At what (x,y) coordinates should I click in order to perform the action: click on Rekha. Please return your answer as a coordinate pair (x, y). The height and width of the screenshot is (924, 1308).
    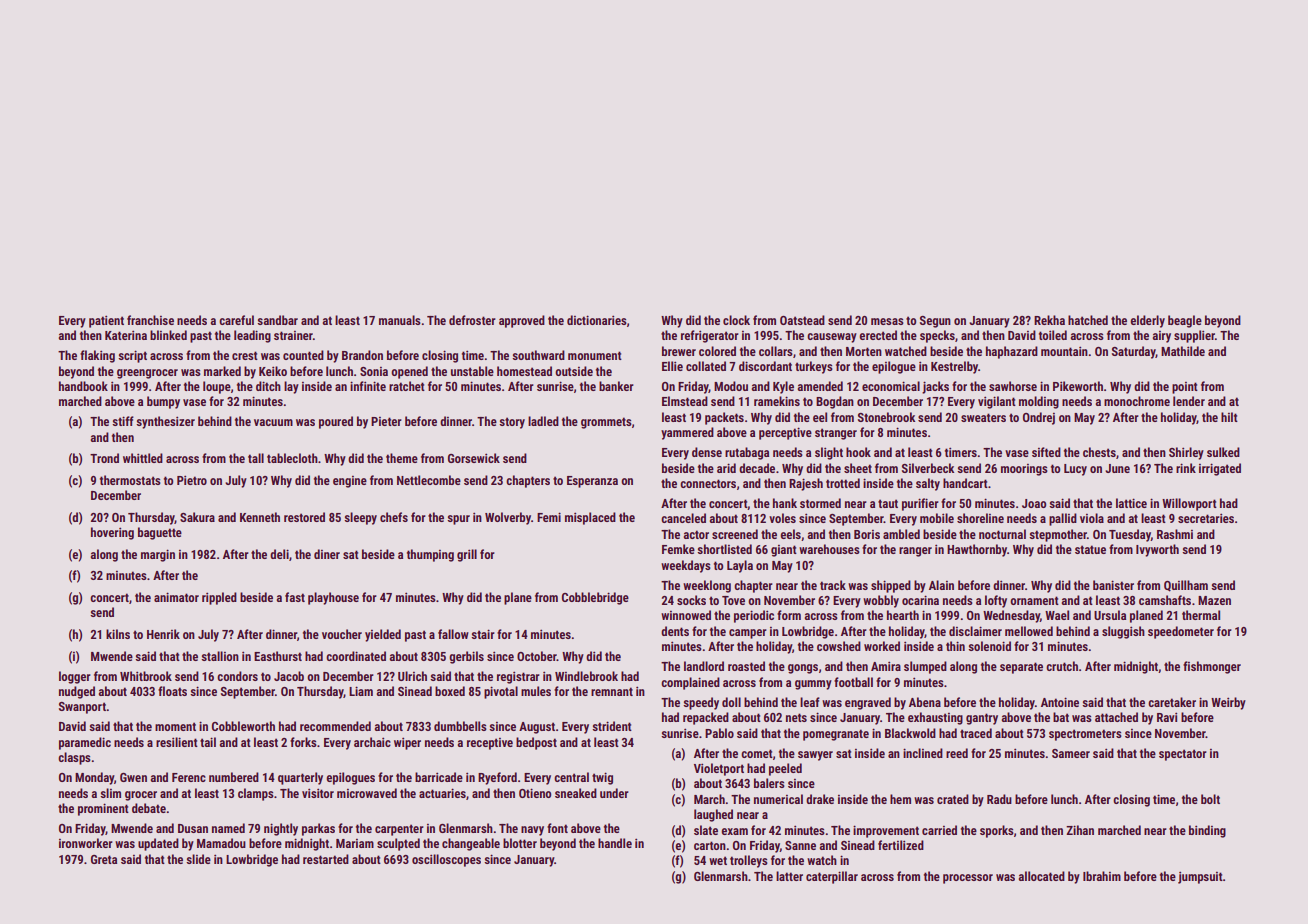
    Looking at the image, I should click on (1049, 320).
